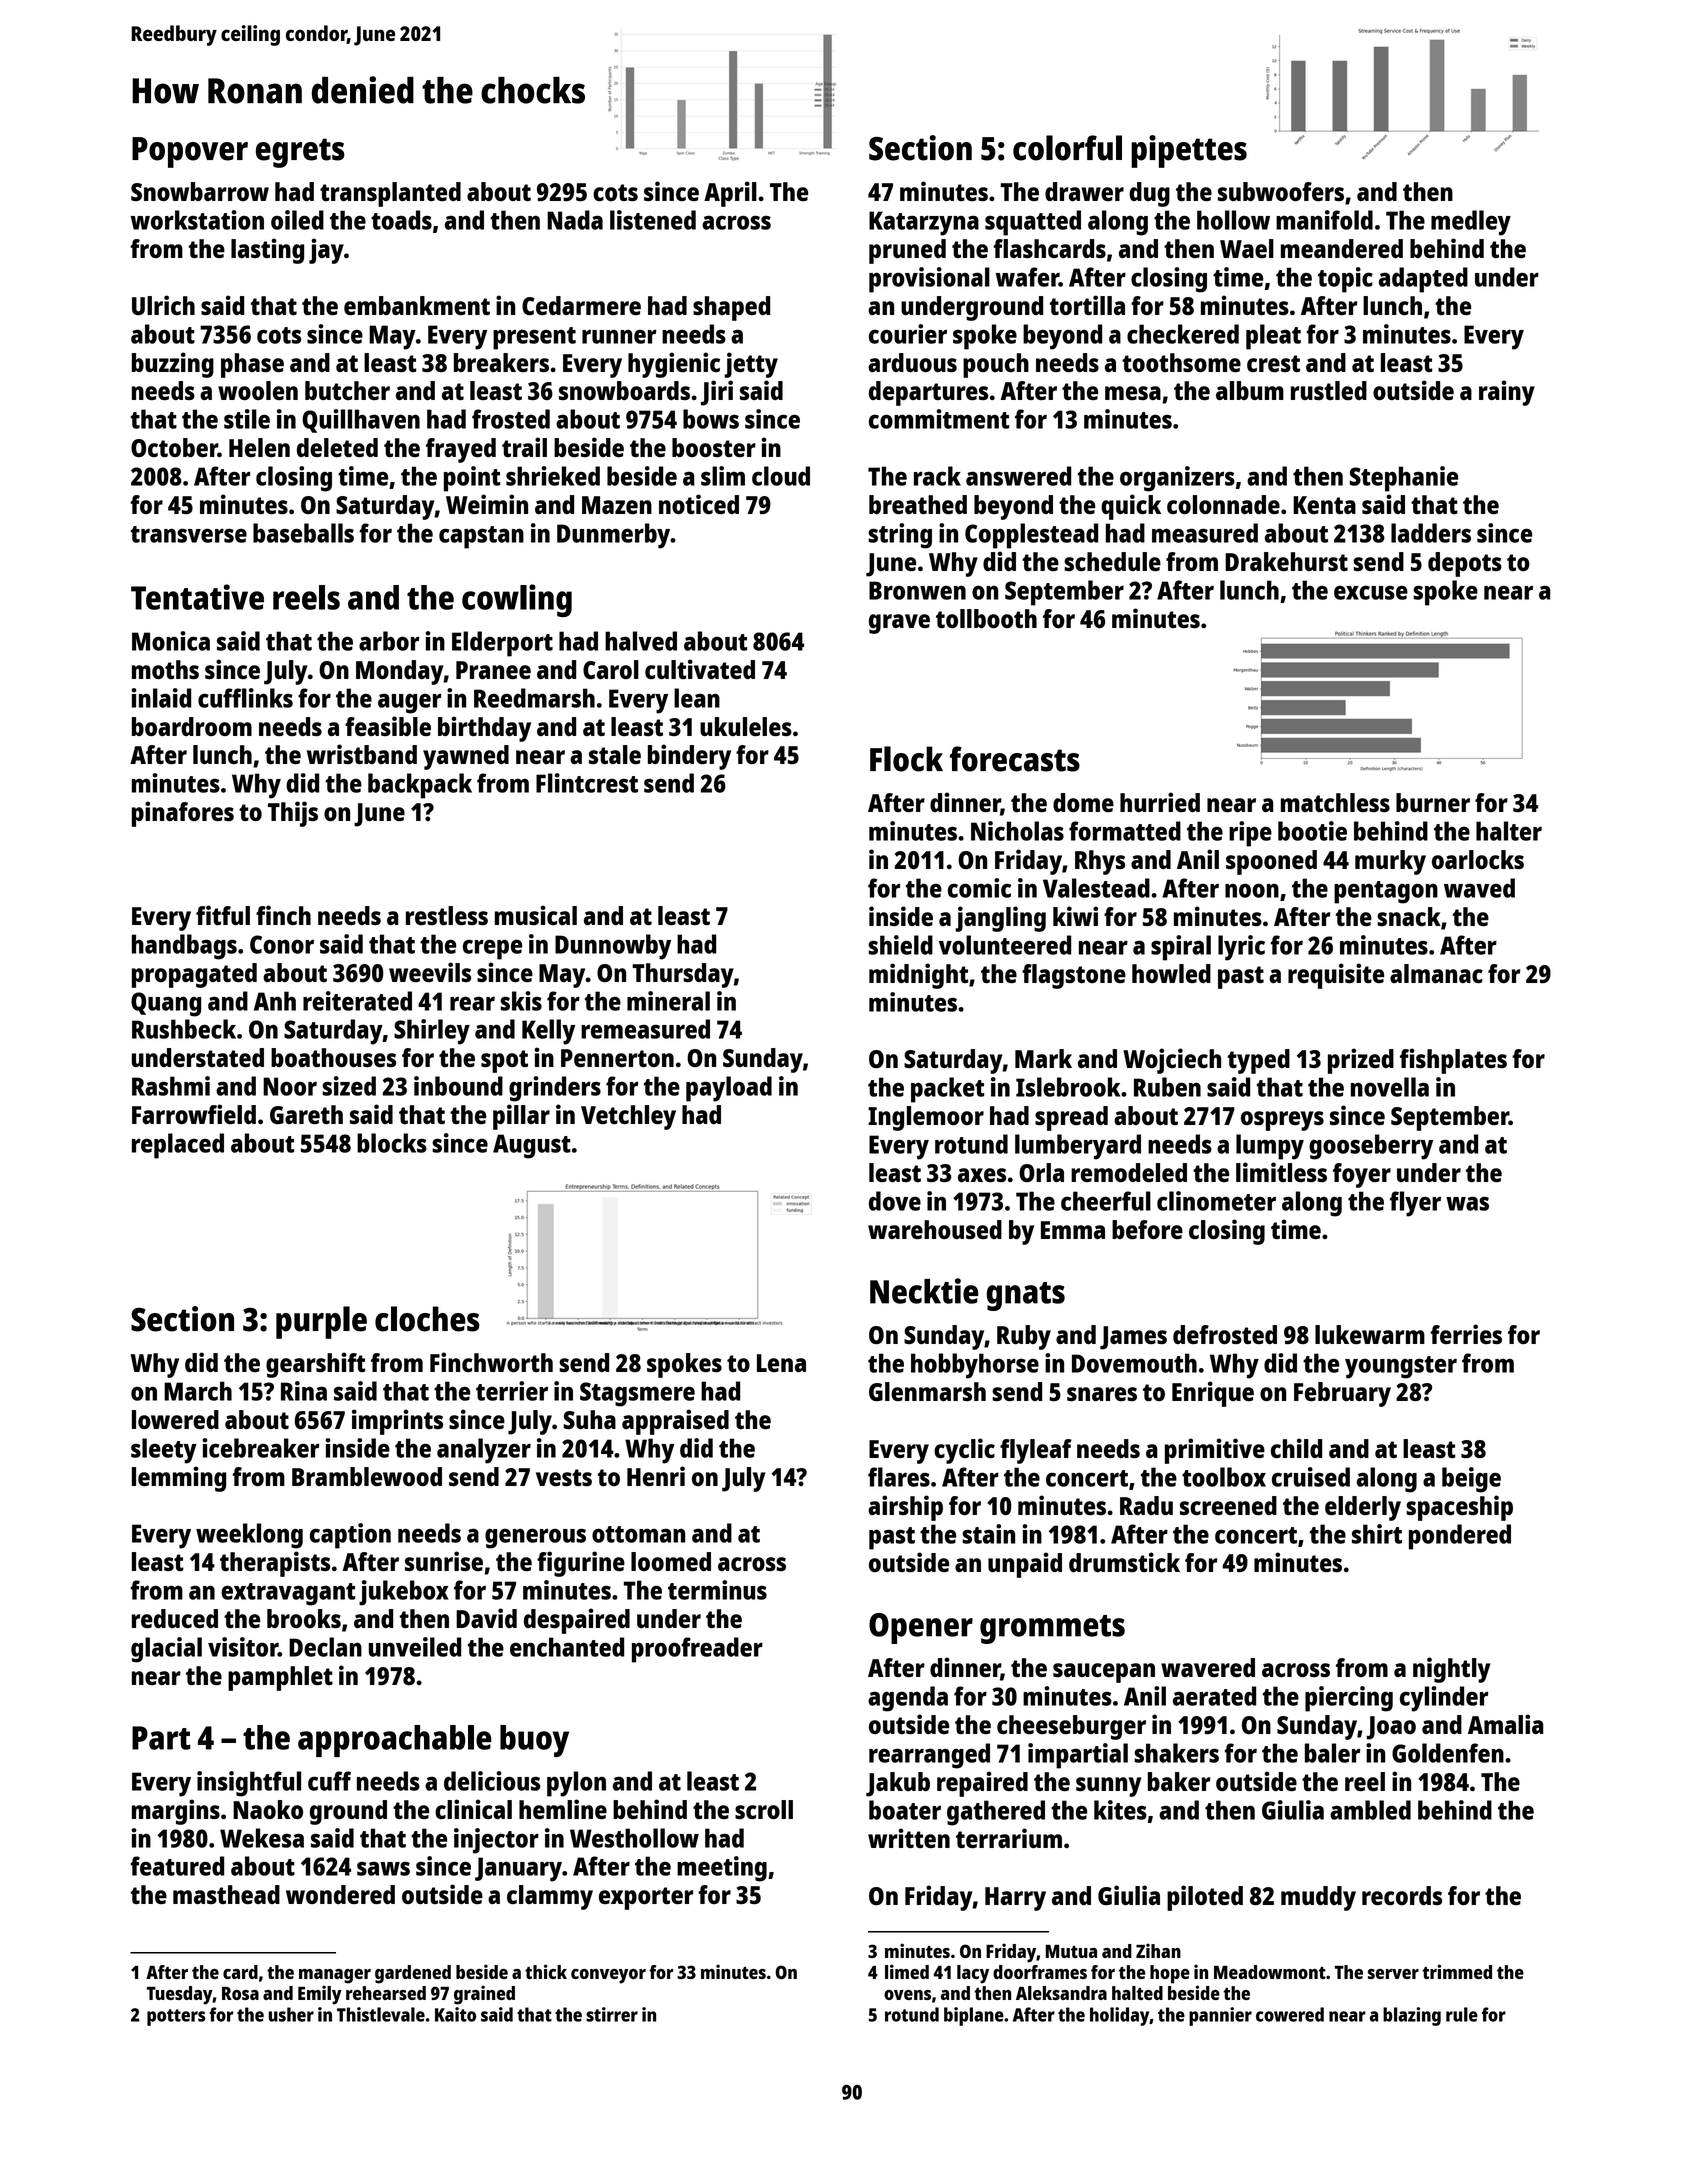 Image resolution: width=1683 pixels, height=2178 pixels. What do you see at coordinates (386, 1993) in the page?
I see `rehearsed` at bounding box center [386, 1993].
